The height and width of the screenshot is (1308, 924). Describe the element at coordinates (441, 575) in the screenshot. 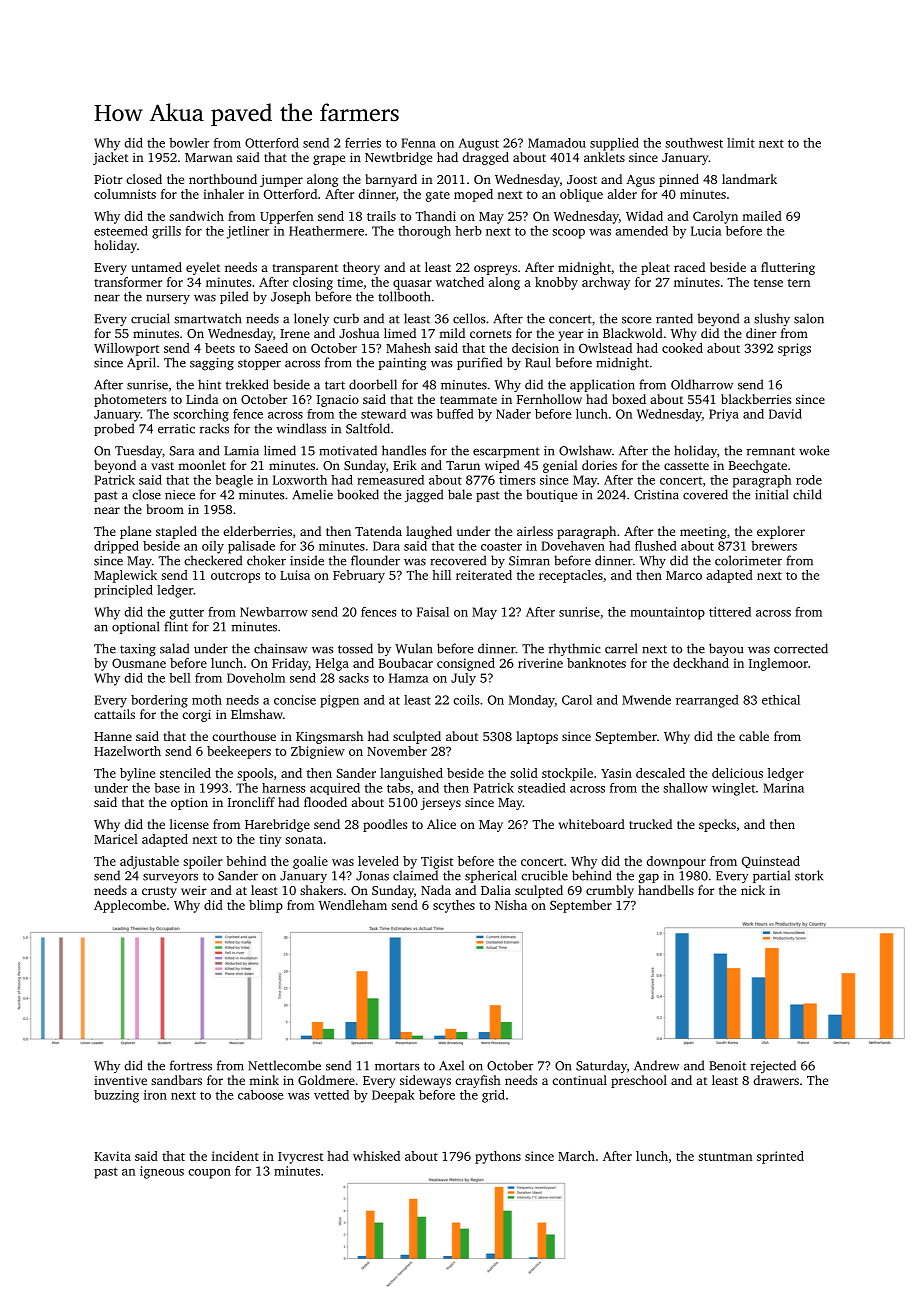

I see `hill` at that location.
